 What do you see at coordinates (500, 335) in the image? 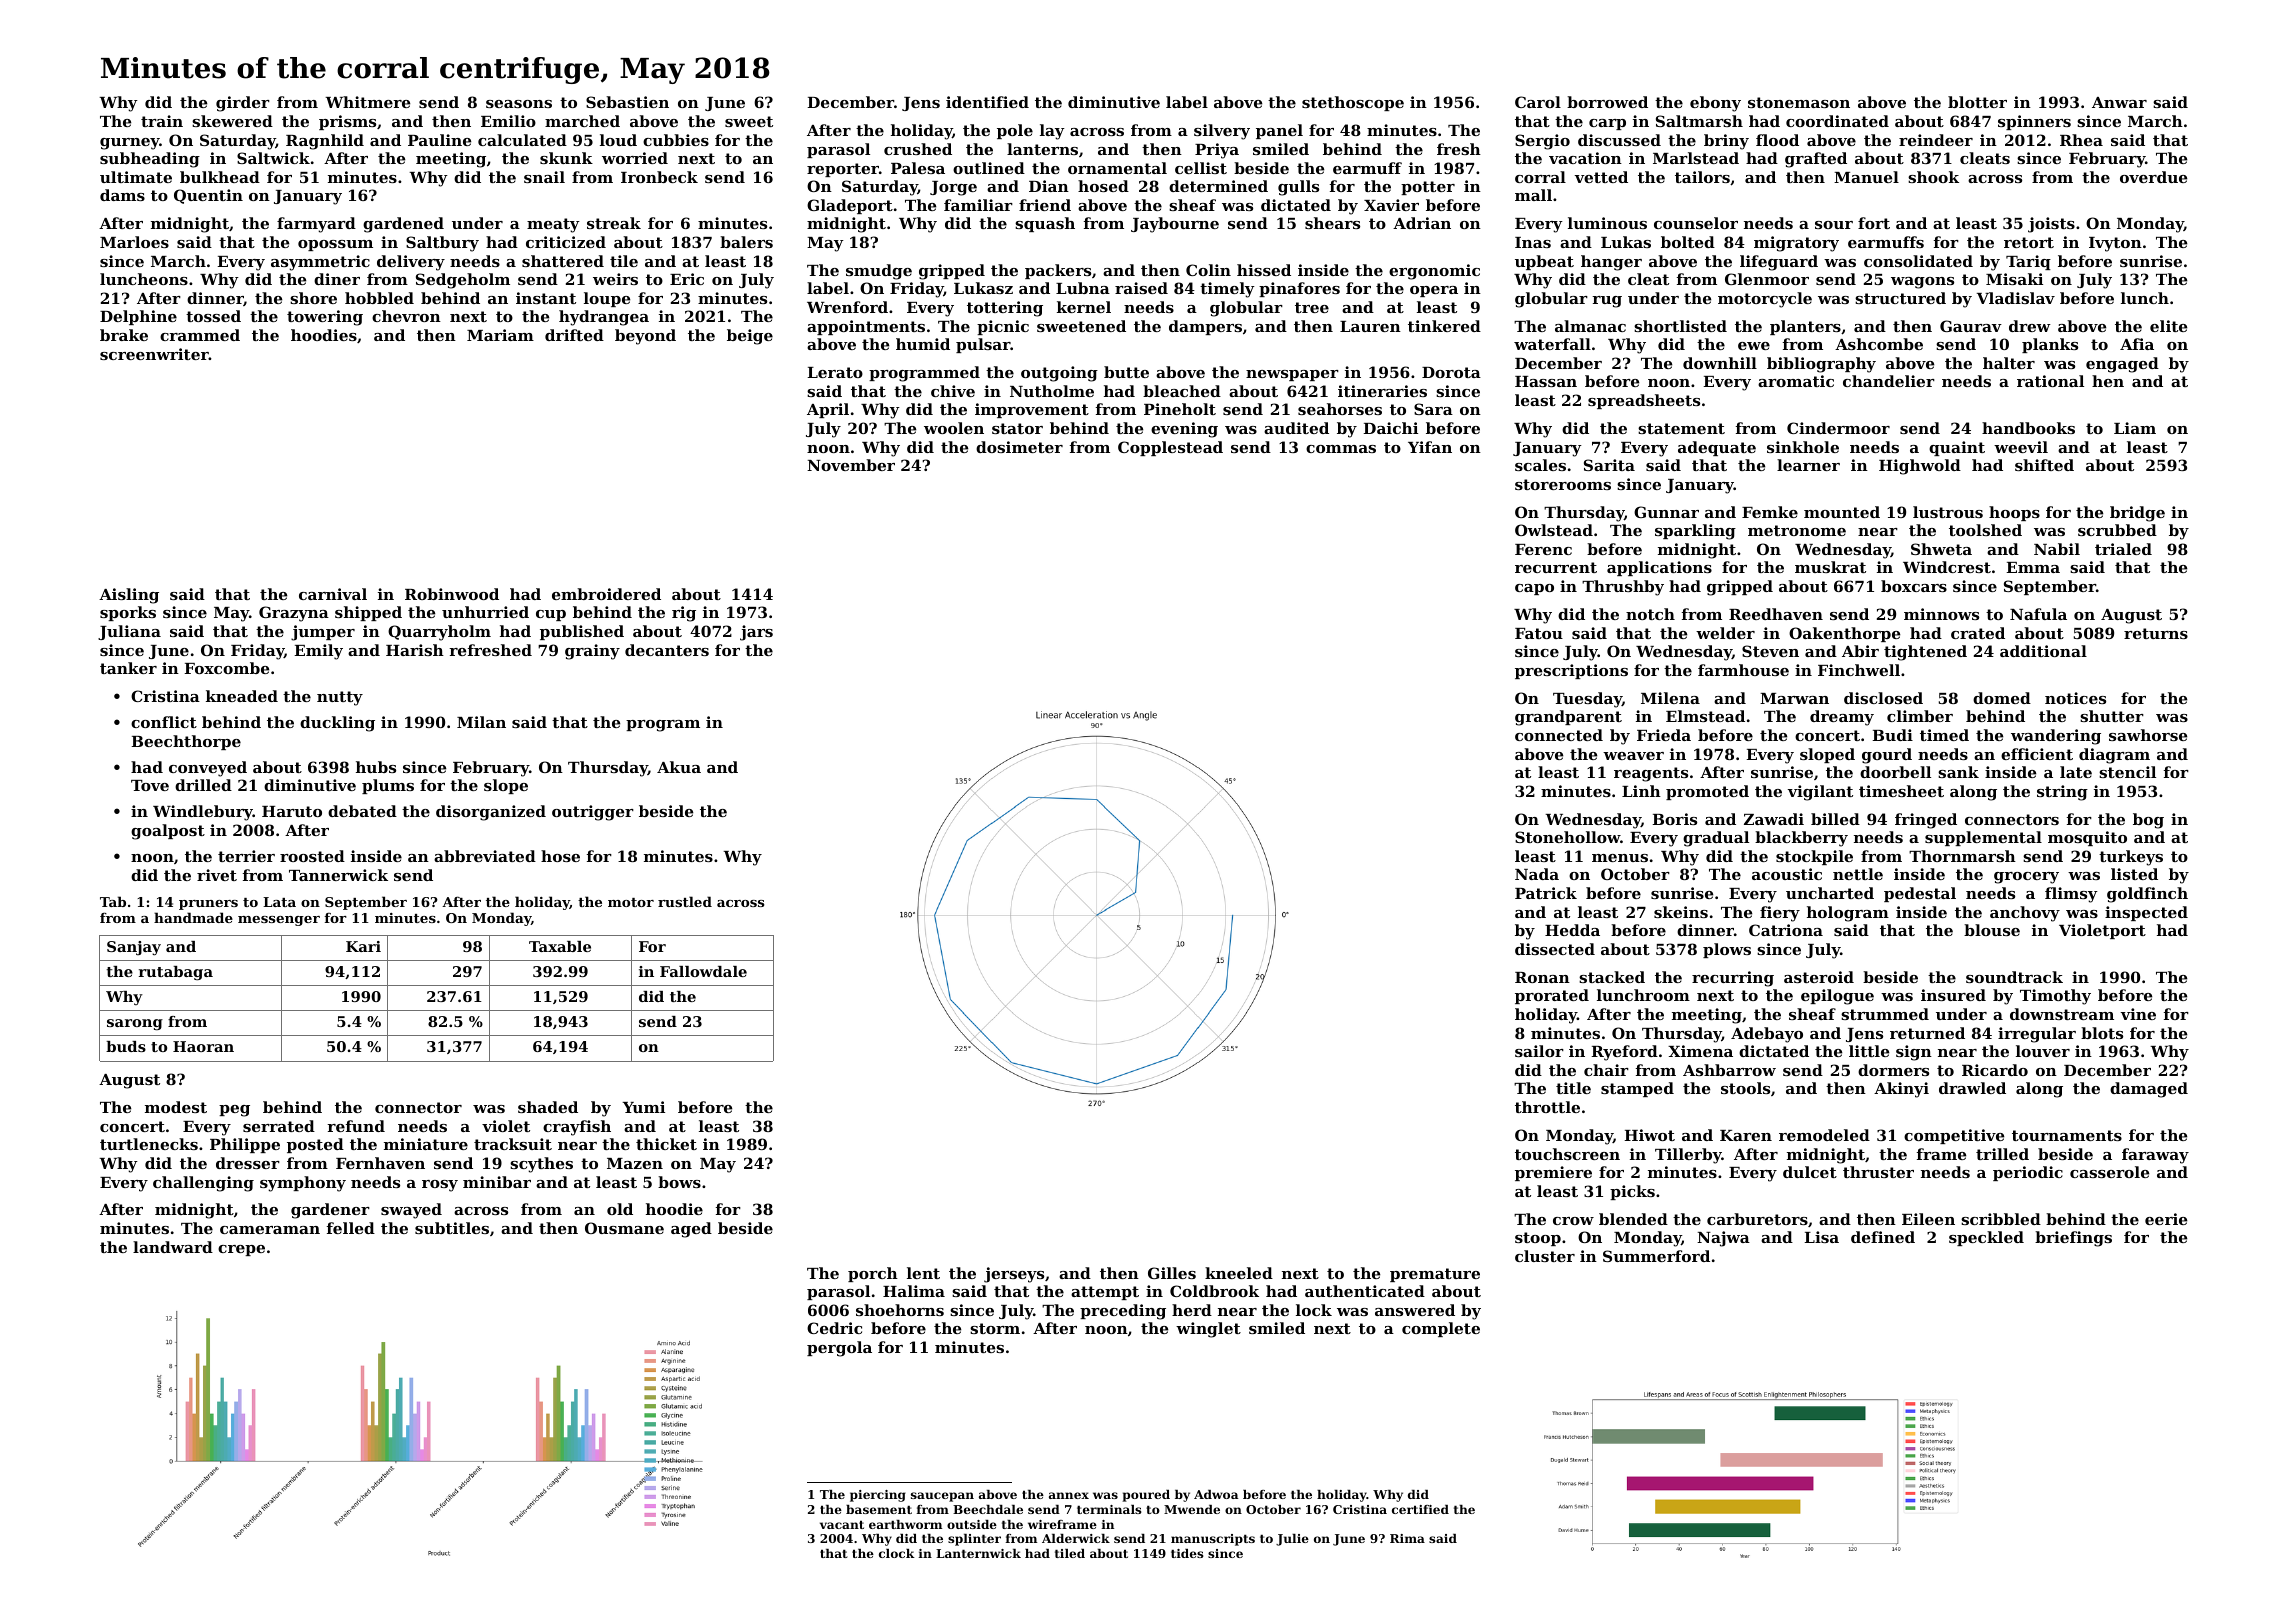
I see `Mariam` at bounding box center [500, 335].
